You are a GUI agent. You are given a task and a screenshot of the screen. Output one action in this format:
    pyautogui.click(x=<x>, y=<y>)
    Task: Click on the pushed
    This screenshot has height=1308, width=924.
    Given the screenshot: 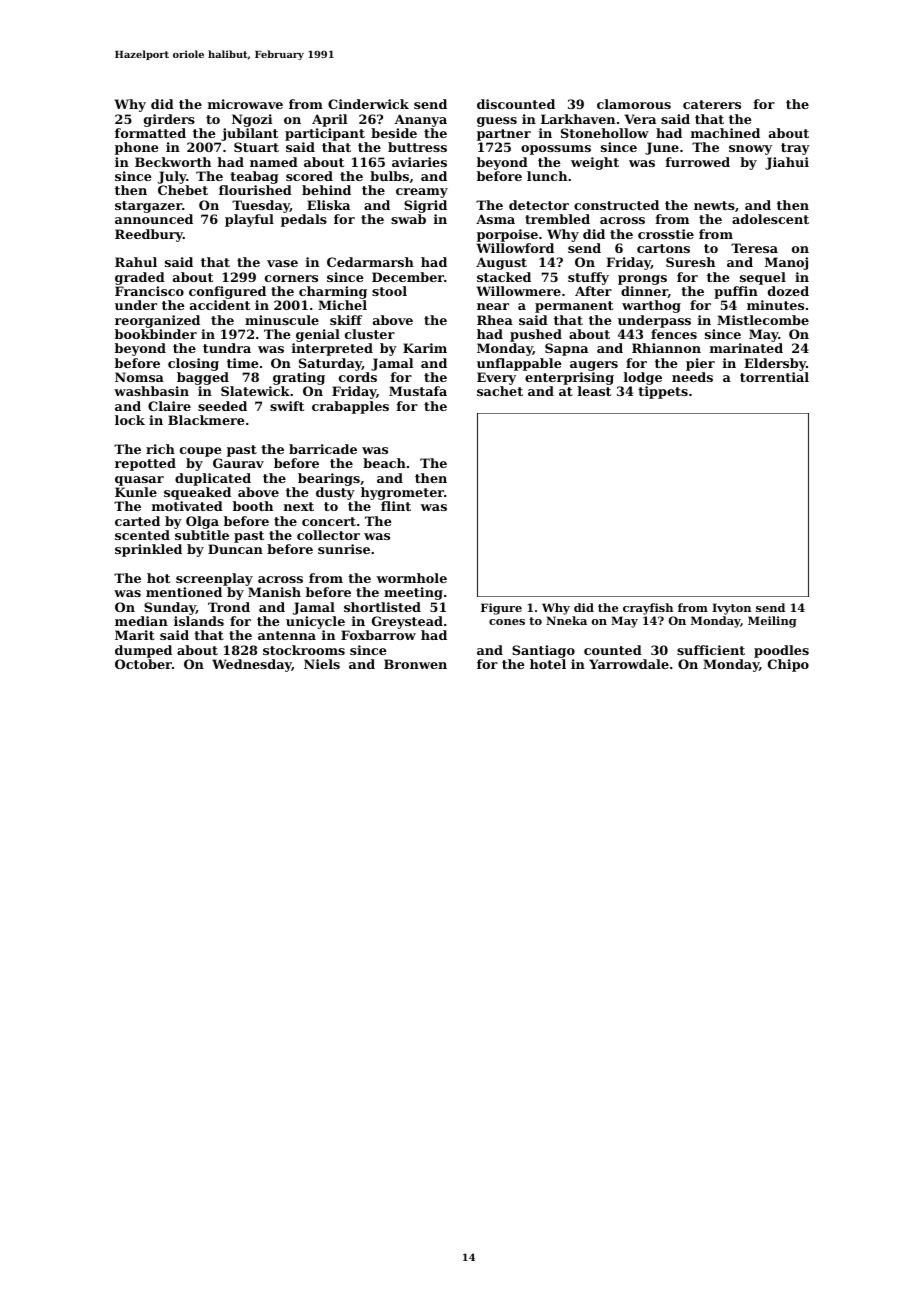 What is the action you would take?
    pyautogui.click(x=536, y=335)
